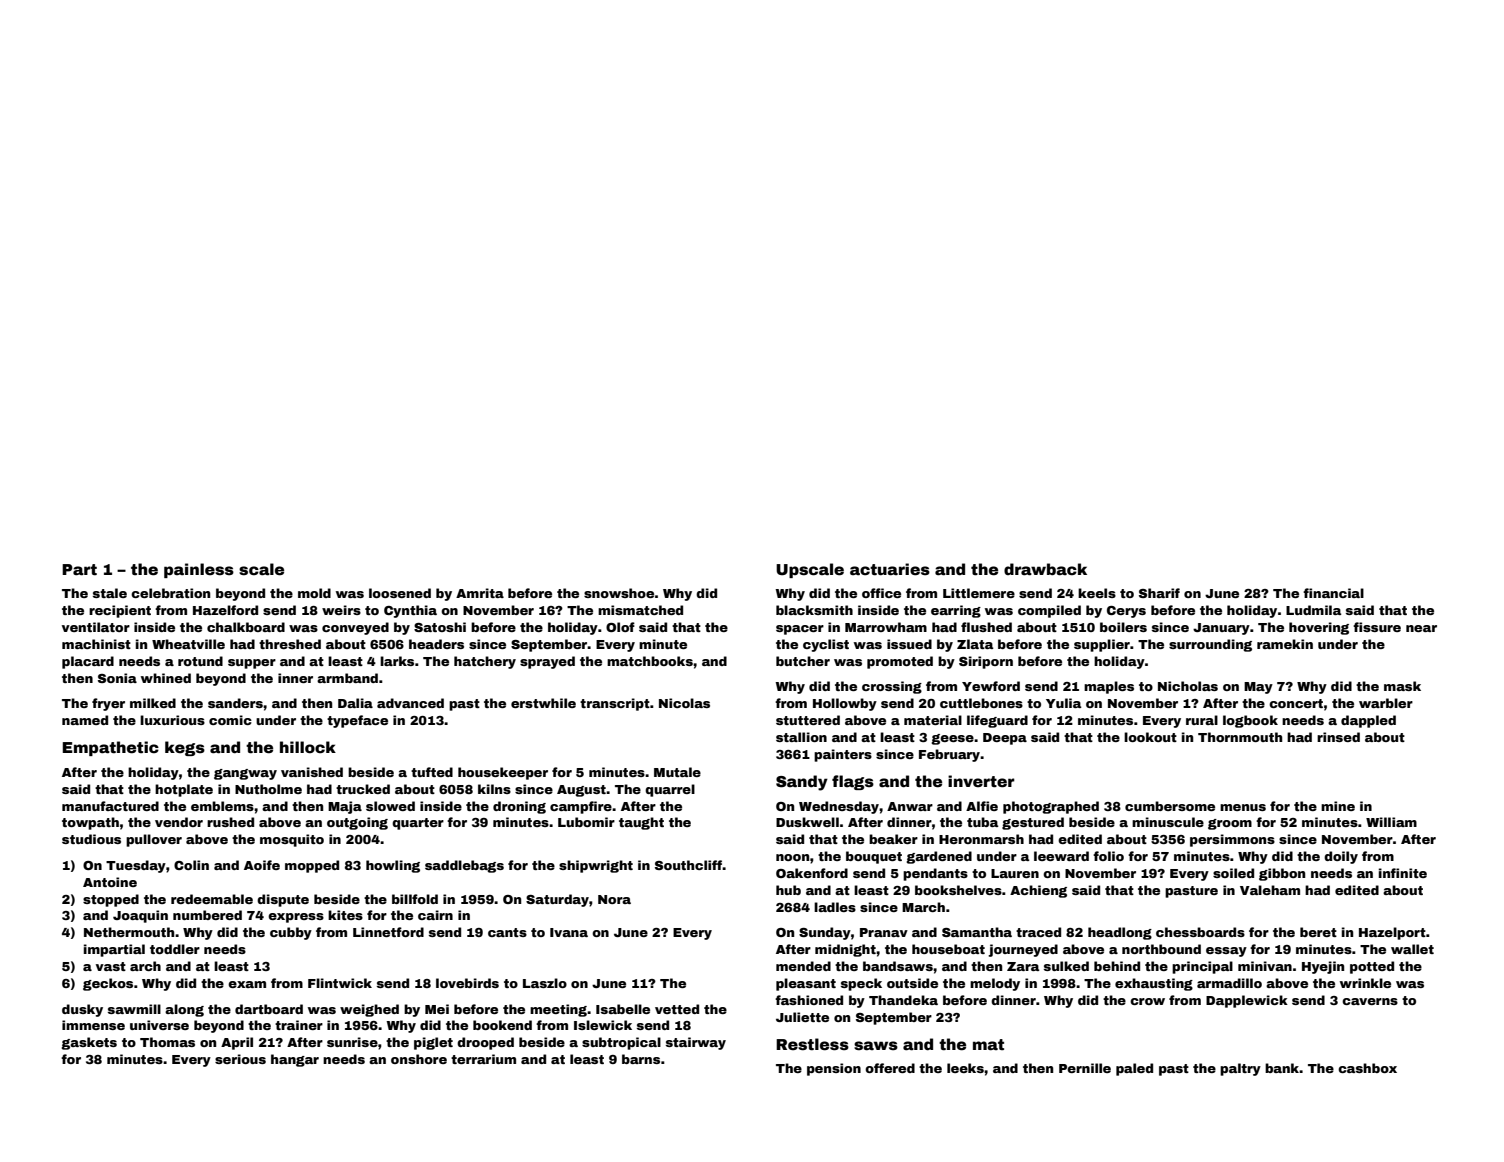 This screenshot has width=1504, height=1162. I want to click on snowshoe, so click(619, 593).
